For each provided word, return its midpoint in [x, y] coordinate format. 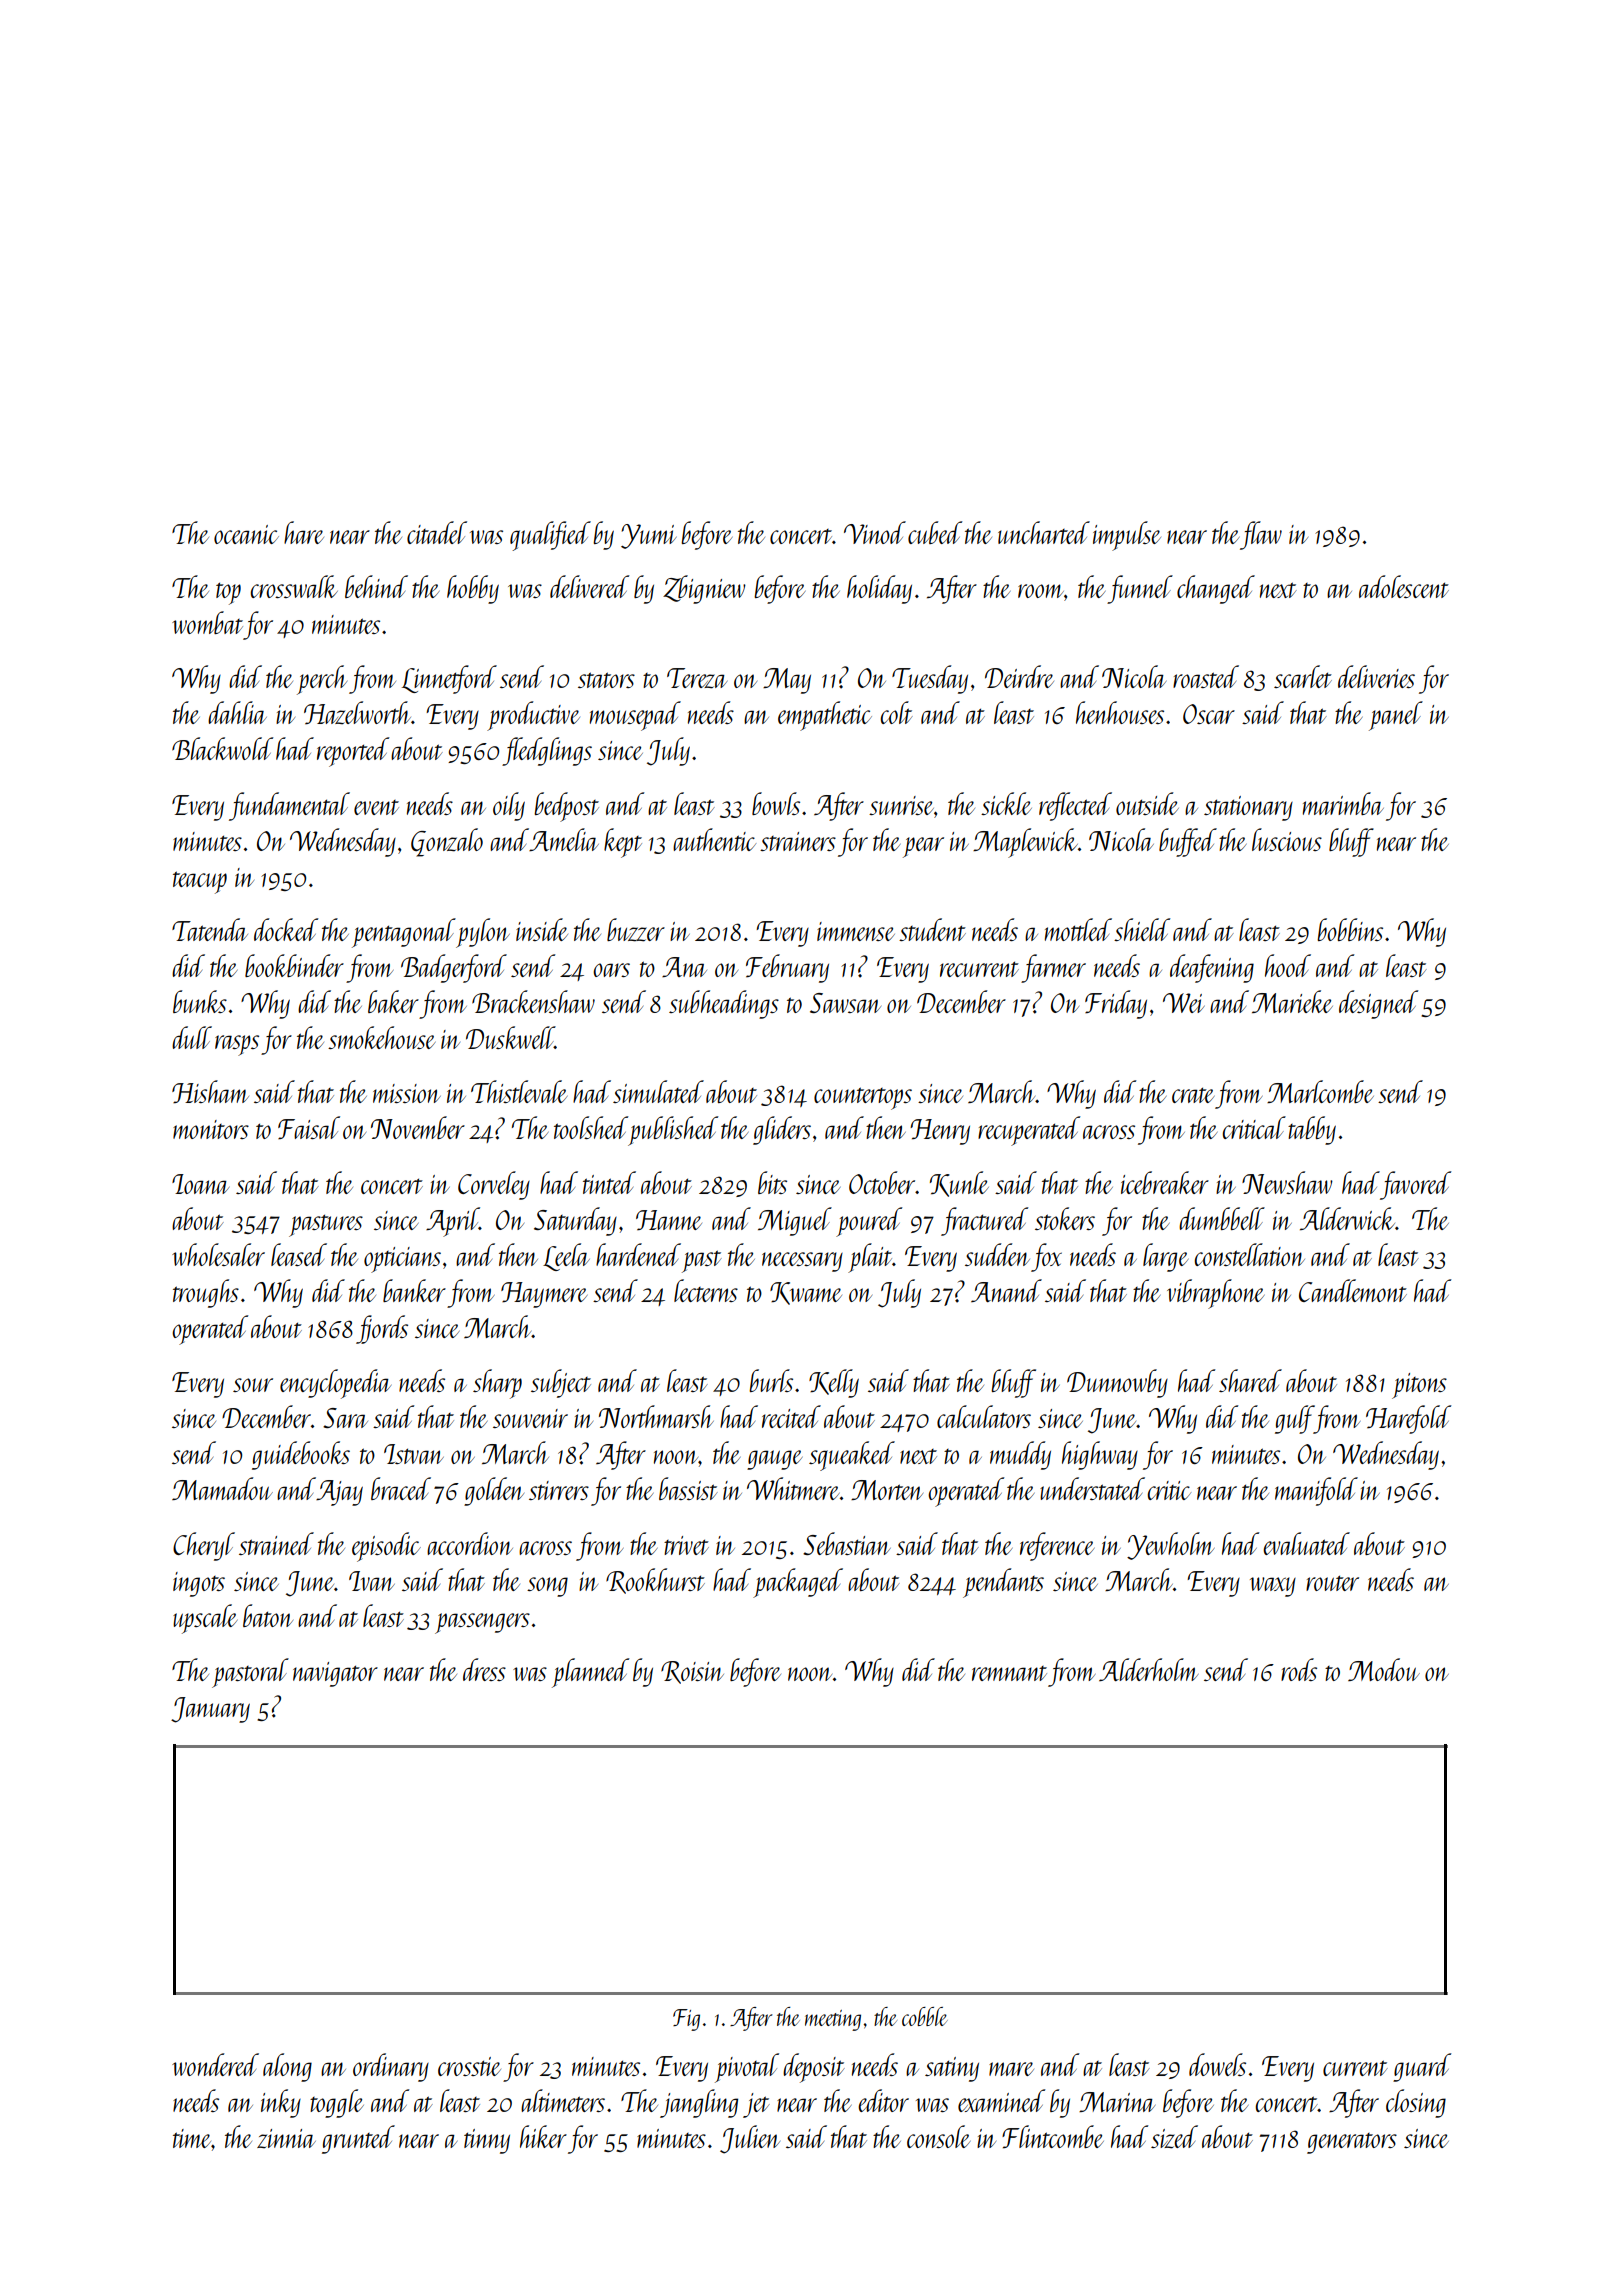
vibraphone [1215, 1294]
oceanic [246, 534]
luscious [1287, 839]
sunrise [901, 805]
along [287, 2067]
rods [1299, 1669]
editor [883, 2100]
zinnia [286, 2139]
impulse [1127, 536]
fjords [382, 1329]
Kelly [834, 1383]
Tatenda [210, 929]
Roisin [692, 1672]
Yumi [649, 536]
